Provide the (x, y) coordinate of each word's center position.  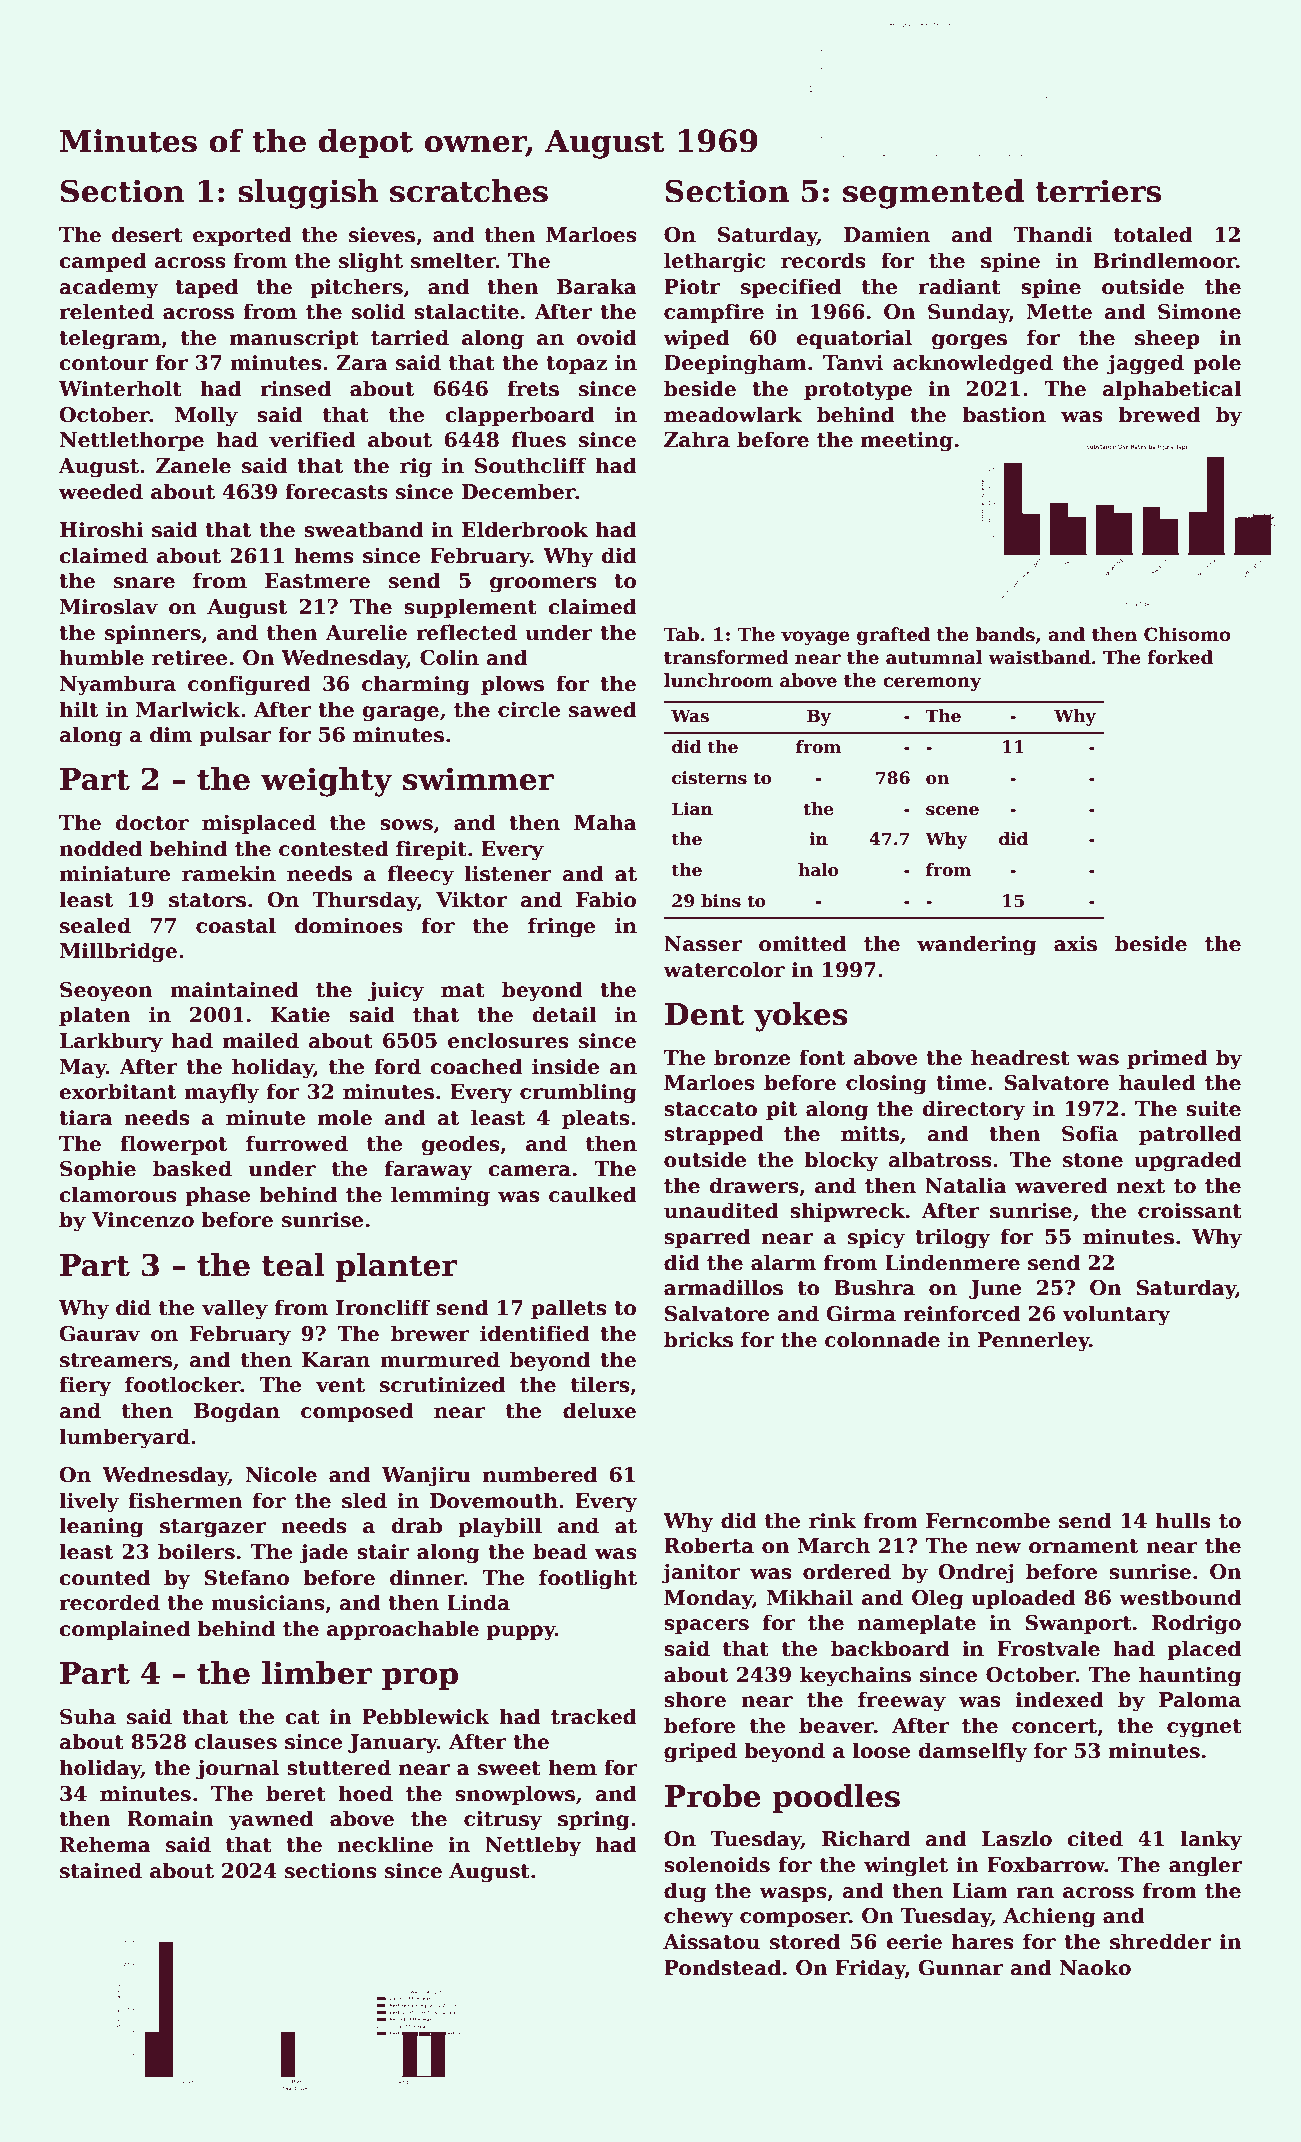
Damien (887, 235)
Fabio (606, 899)
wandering (976, 945)
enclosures (508, 1040)
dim (171, 734)
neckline (385, 1844)
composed (357, 1412)
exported (242, 236)
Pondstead (722, 1967)
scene (952, 811)
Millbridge (118, 952)
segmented (933, 194)
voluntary (1116, 1315)
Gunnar (961, 1968)
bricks (698, 1339)
